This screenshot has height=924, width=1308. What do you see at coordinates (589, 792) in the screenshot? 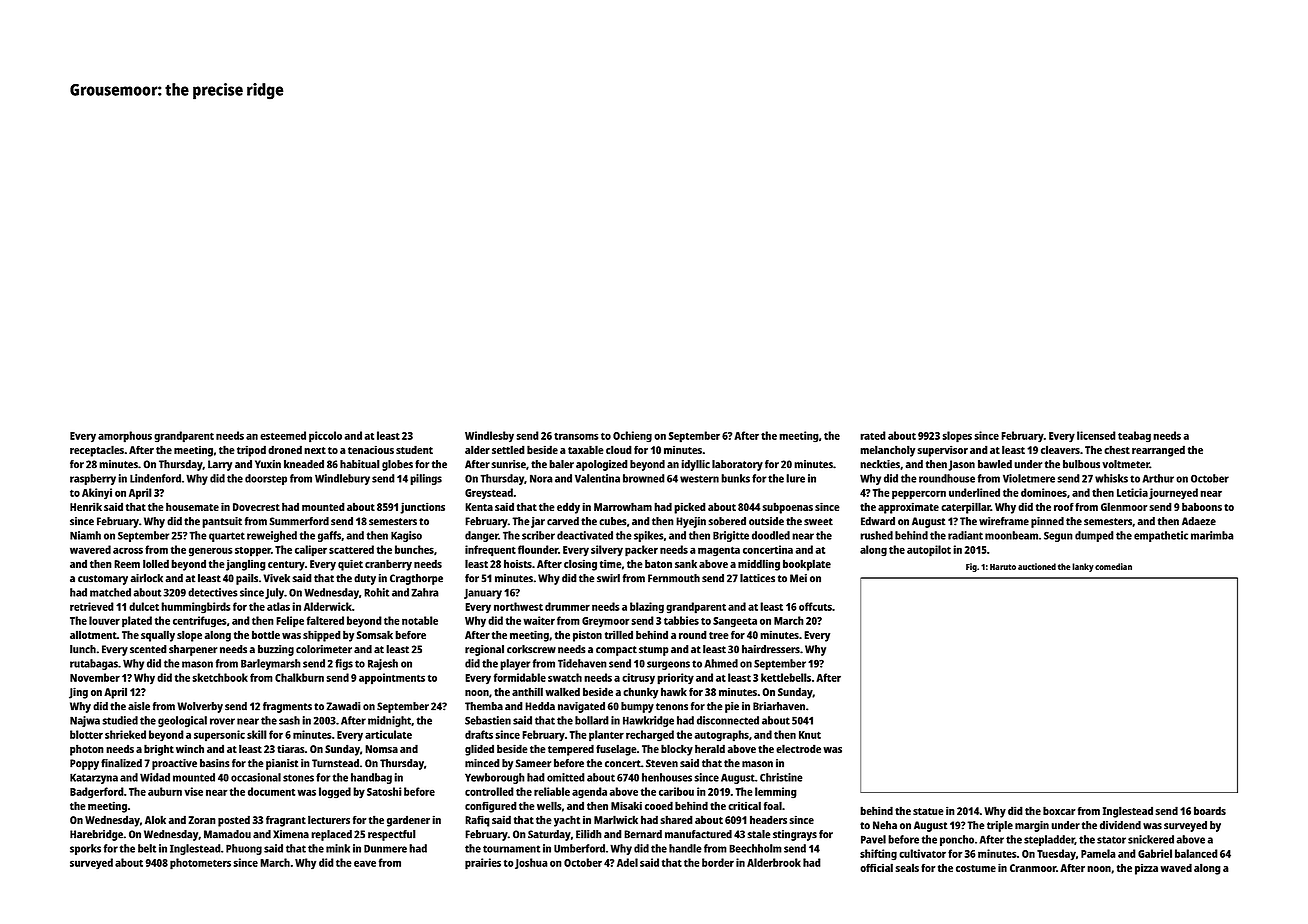
I see `agenda` at bounding box center [589, 792].
